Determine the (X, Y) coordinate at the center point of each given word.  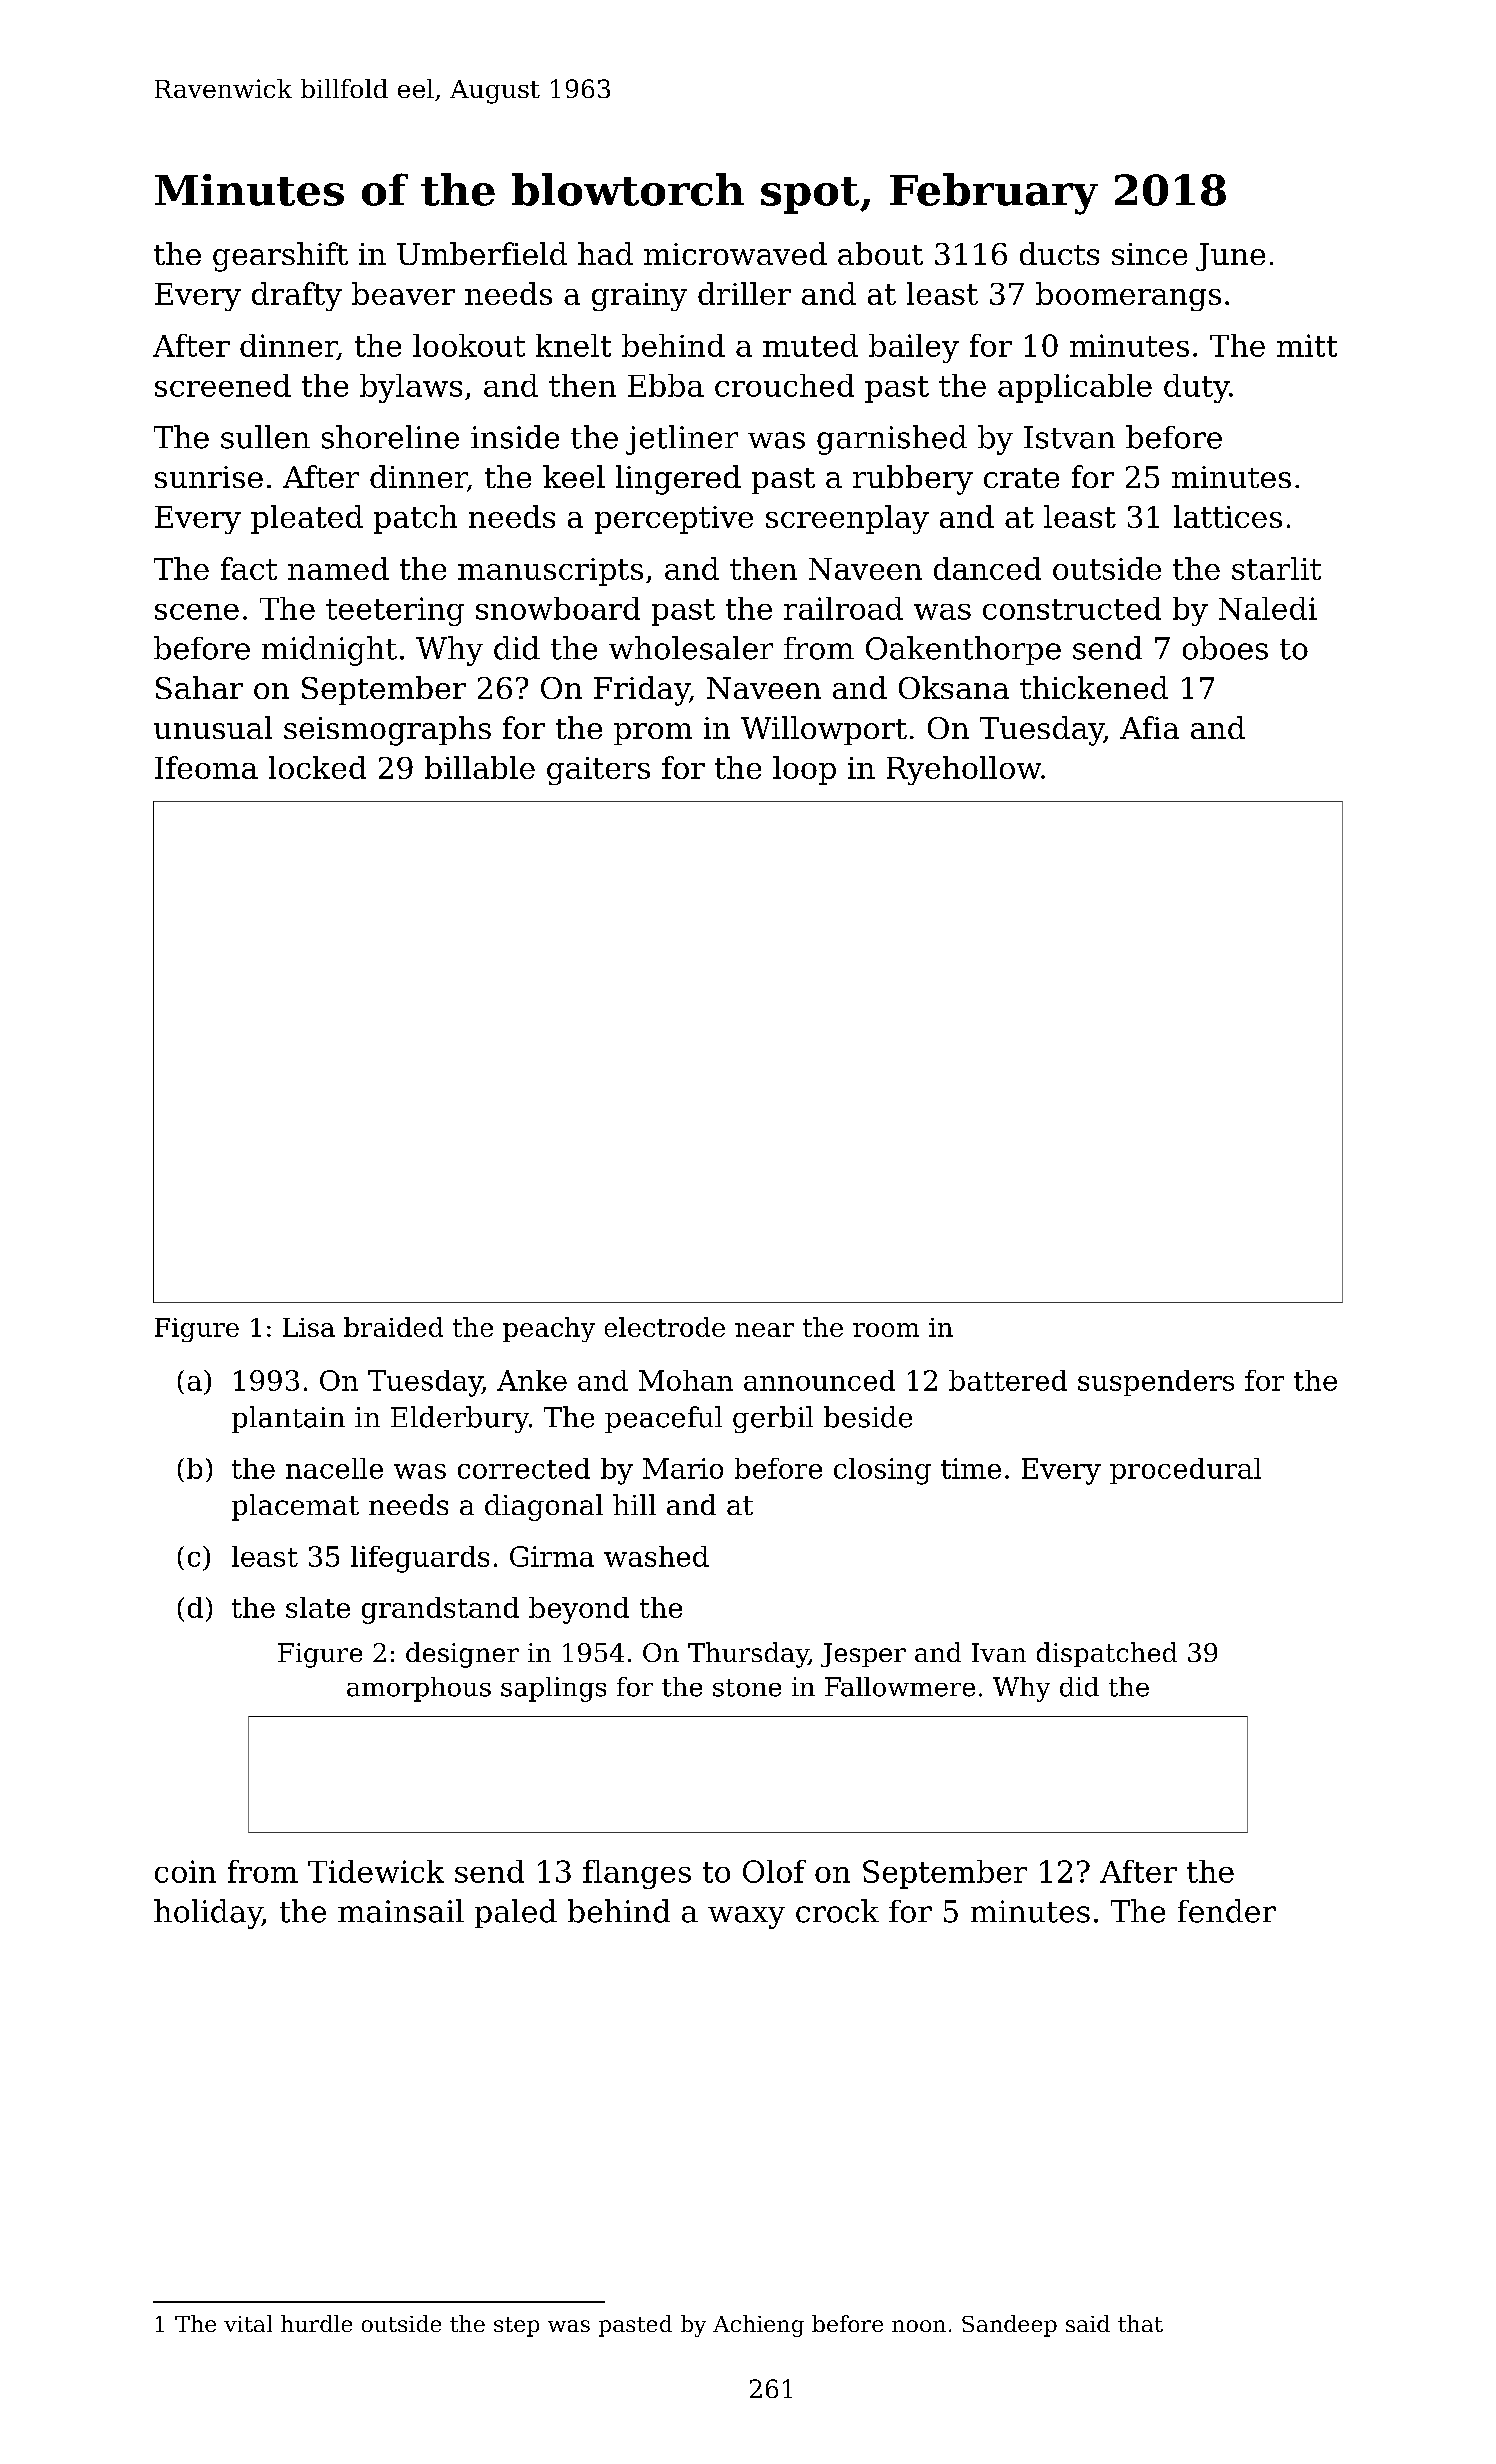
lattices (1228, 516)
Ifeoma (206, 767)
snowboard (558, 608)
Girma (552, 1556)
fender (1227, 1911)
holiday (208, 1914)
